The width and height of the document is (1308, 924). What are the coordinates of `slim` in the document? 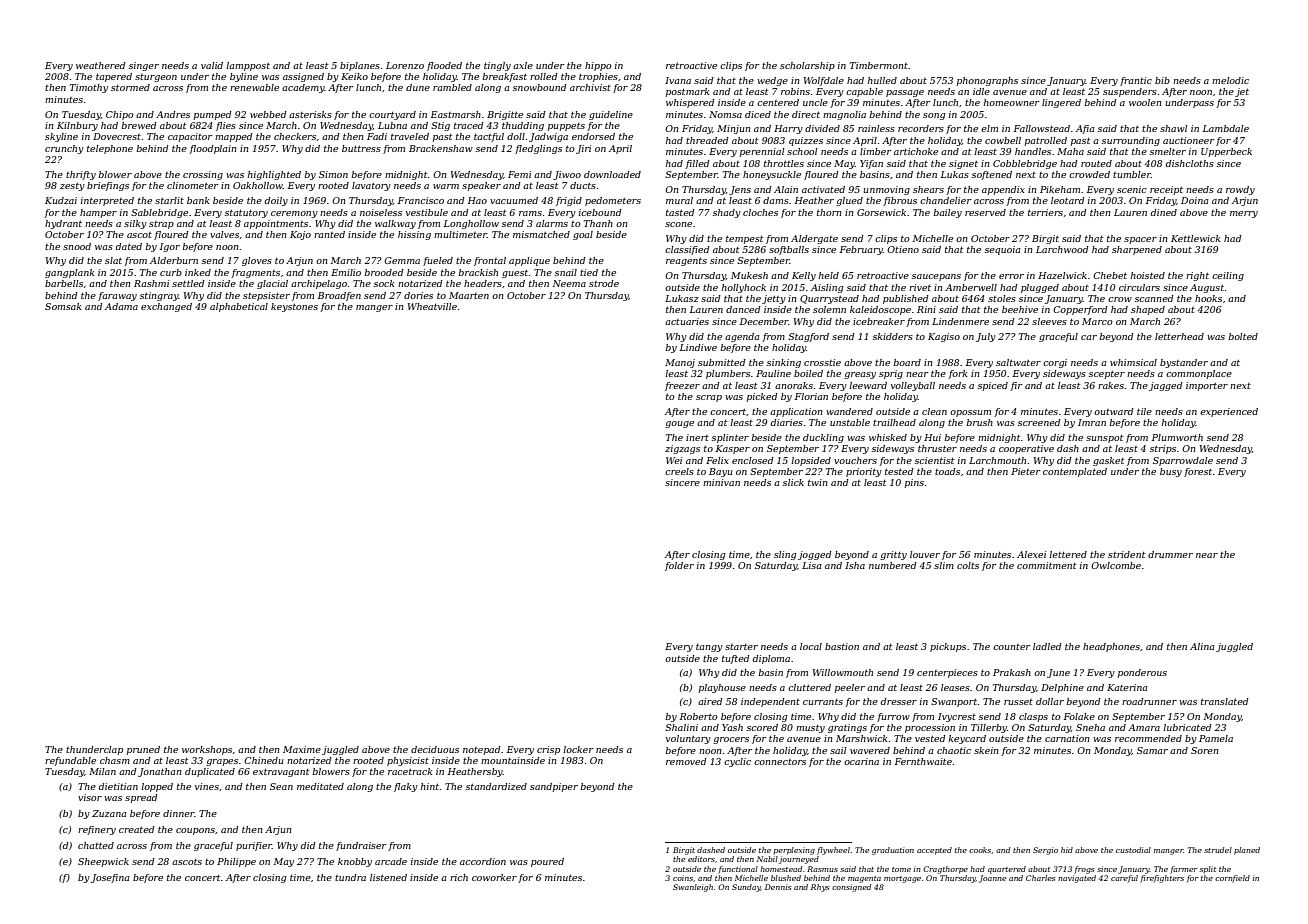 It's located at (944, 565).
